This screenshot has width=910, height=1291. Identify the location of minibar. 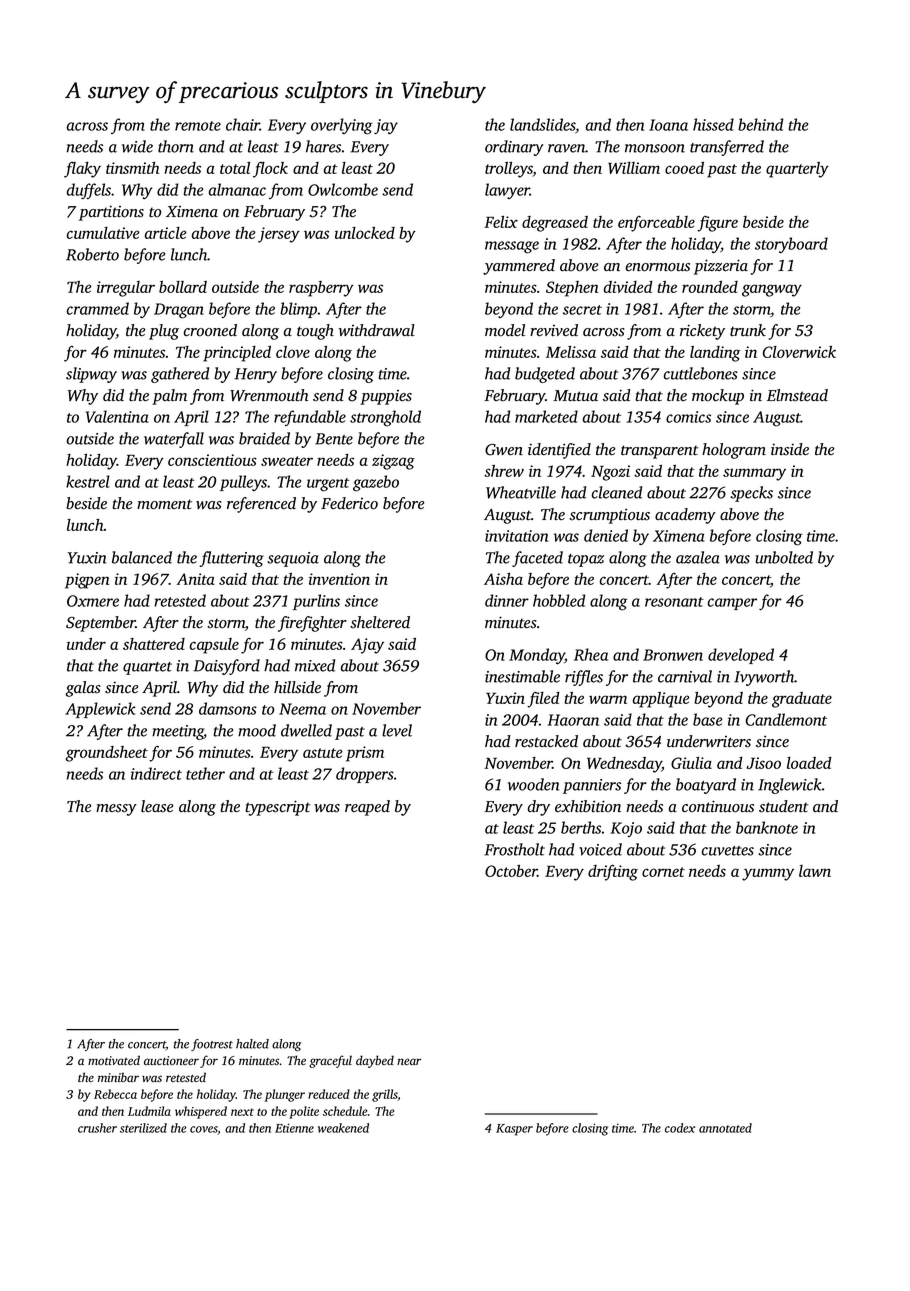
(118, 1077).
